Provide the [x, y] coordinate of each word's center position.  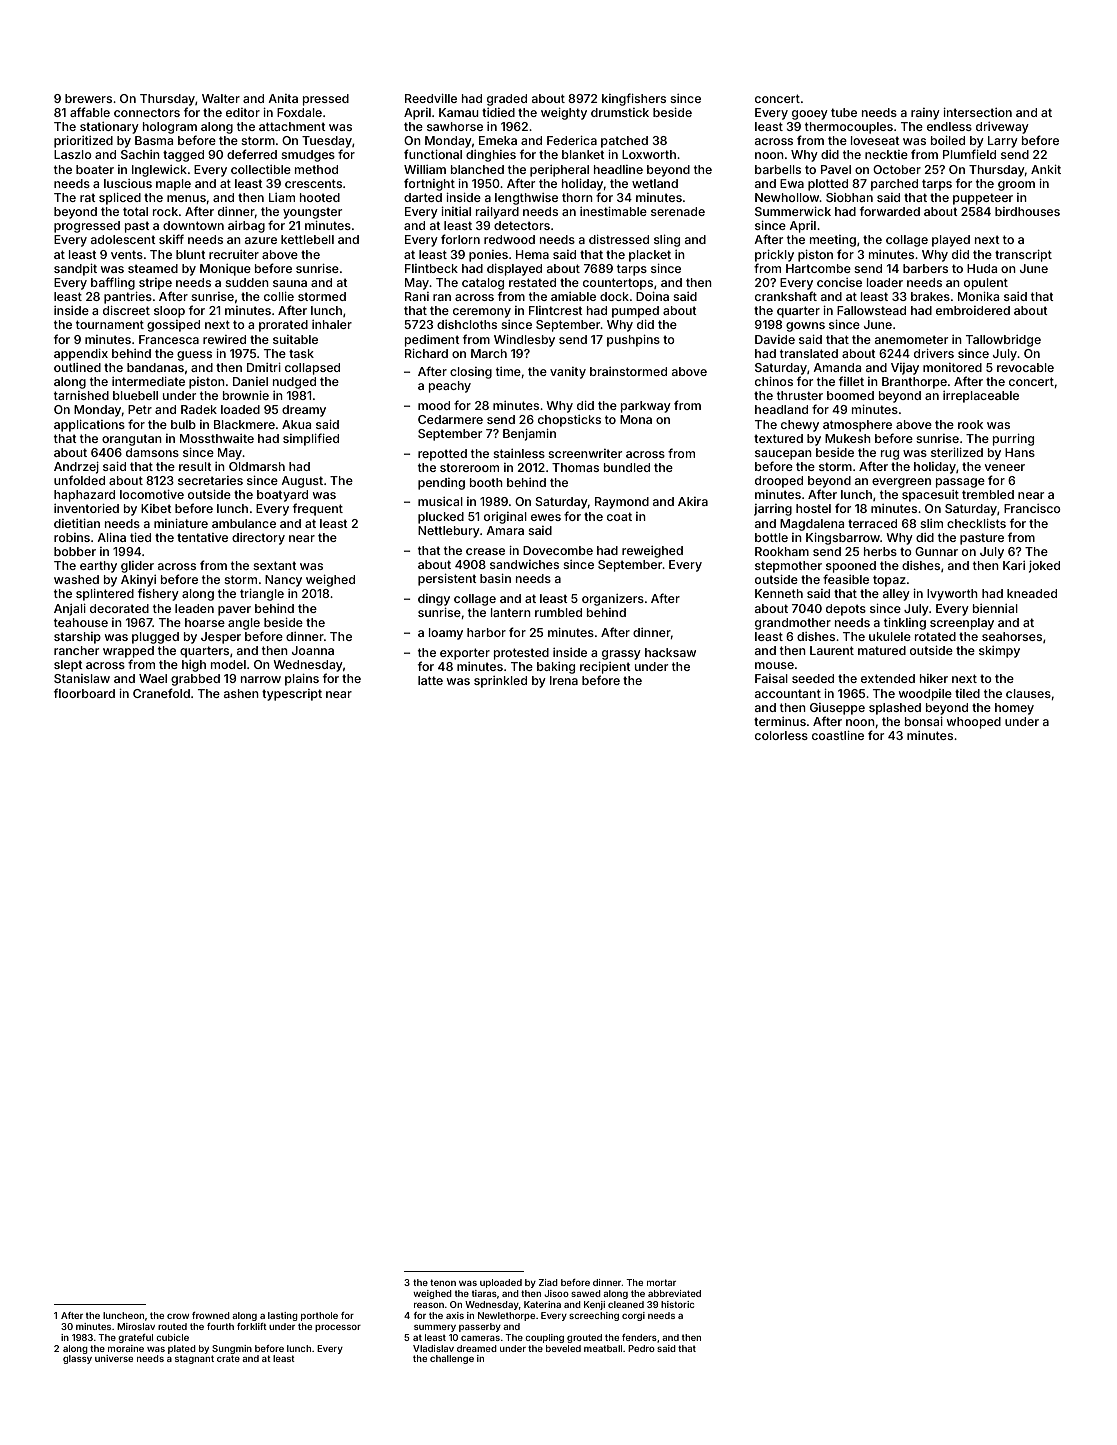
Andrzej [76, 468]
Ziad [548, 1282]
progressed [87, 227]
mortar [661, 1282]
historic [677, 1304]
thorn [577, 197]
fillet [851, 381]
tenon [443, 1282]
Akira [693, 501]
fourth [220, 1326]
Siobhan [849, 197]
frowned [211, 1315]
